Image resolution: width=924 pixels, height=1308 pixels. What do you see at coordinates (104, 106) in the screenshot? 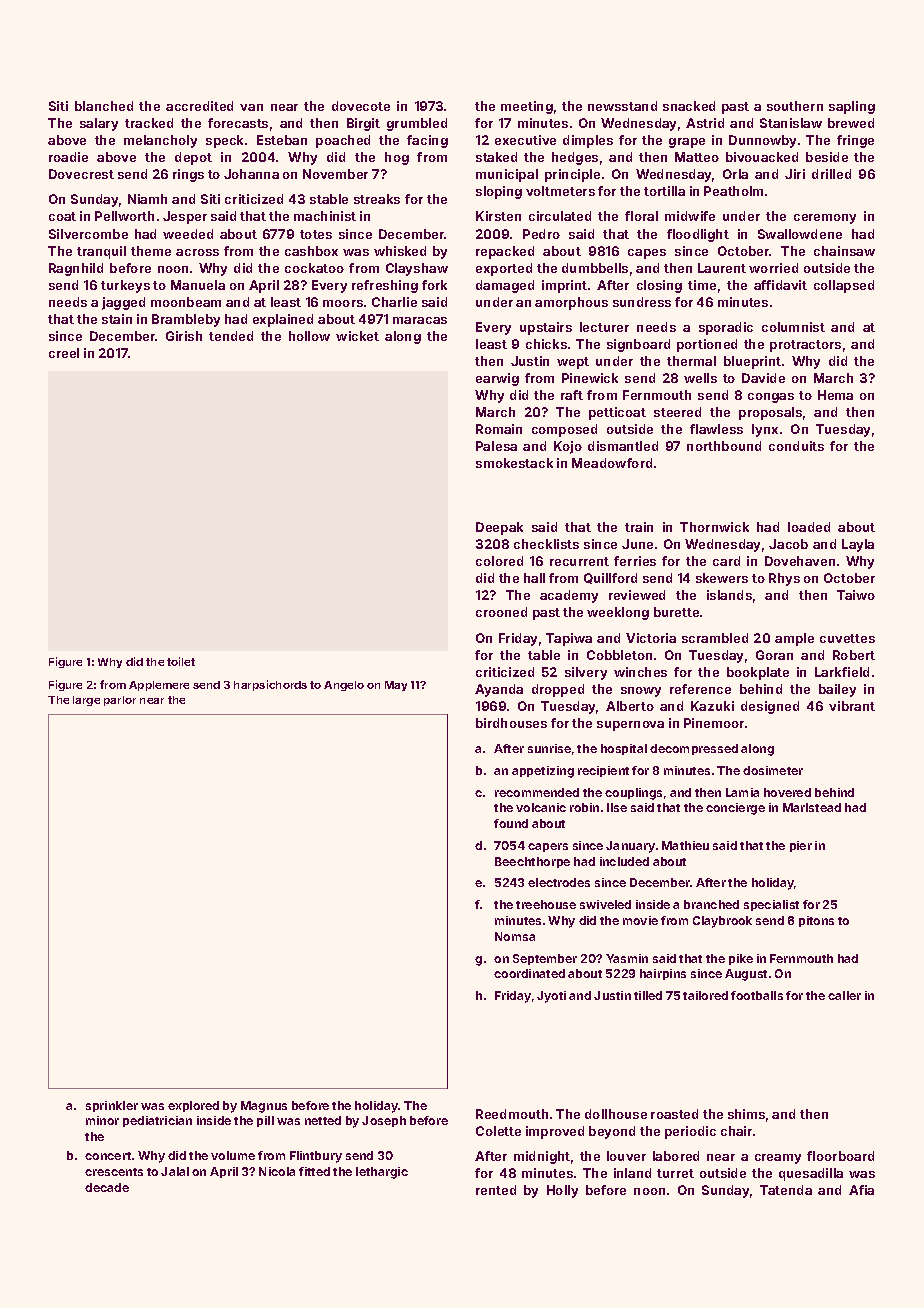
I see `blanched` at bounding box center [104, 106].
